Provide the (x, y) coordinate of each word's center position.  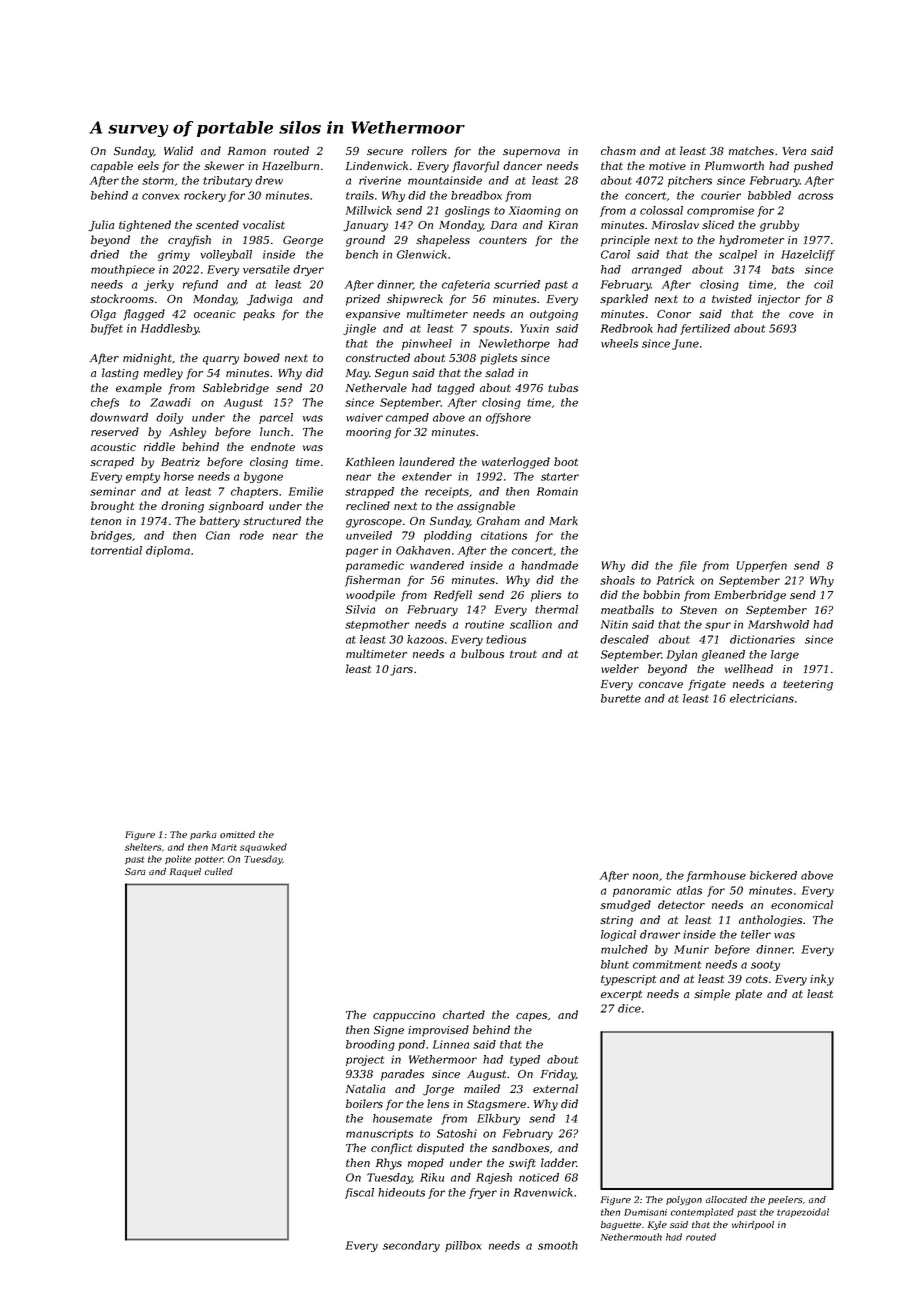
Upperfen (761, 566)
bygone (263, 477)
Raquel (185, 872)
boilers (364, 1103)
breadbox (476, 195)
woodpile (370, 596)
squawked (263, 848)
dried (104, 254)
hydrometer (751, 241)
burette (621, 698)
